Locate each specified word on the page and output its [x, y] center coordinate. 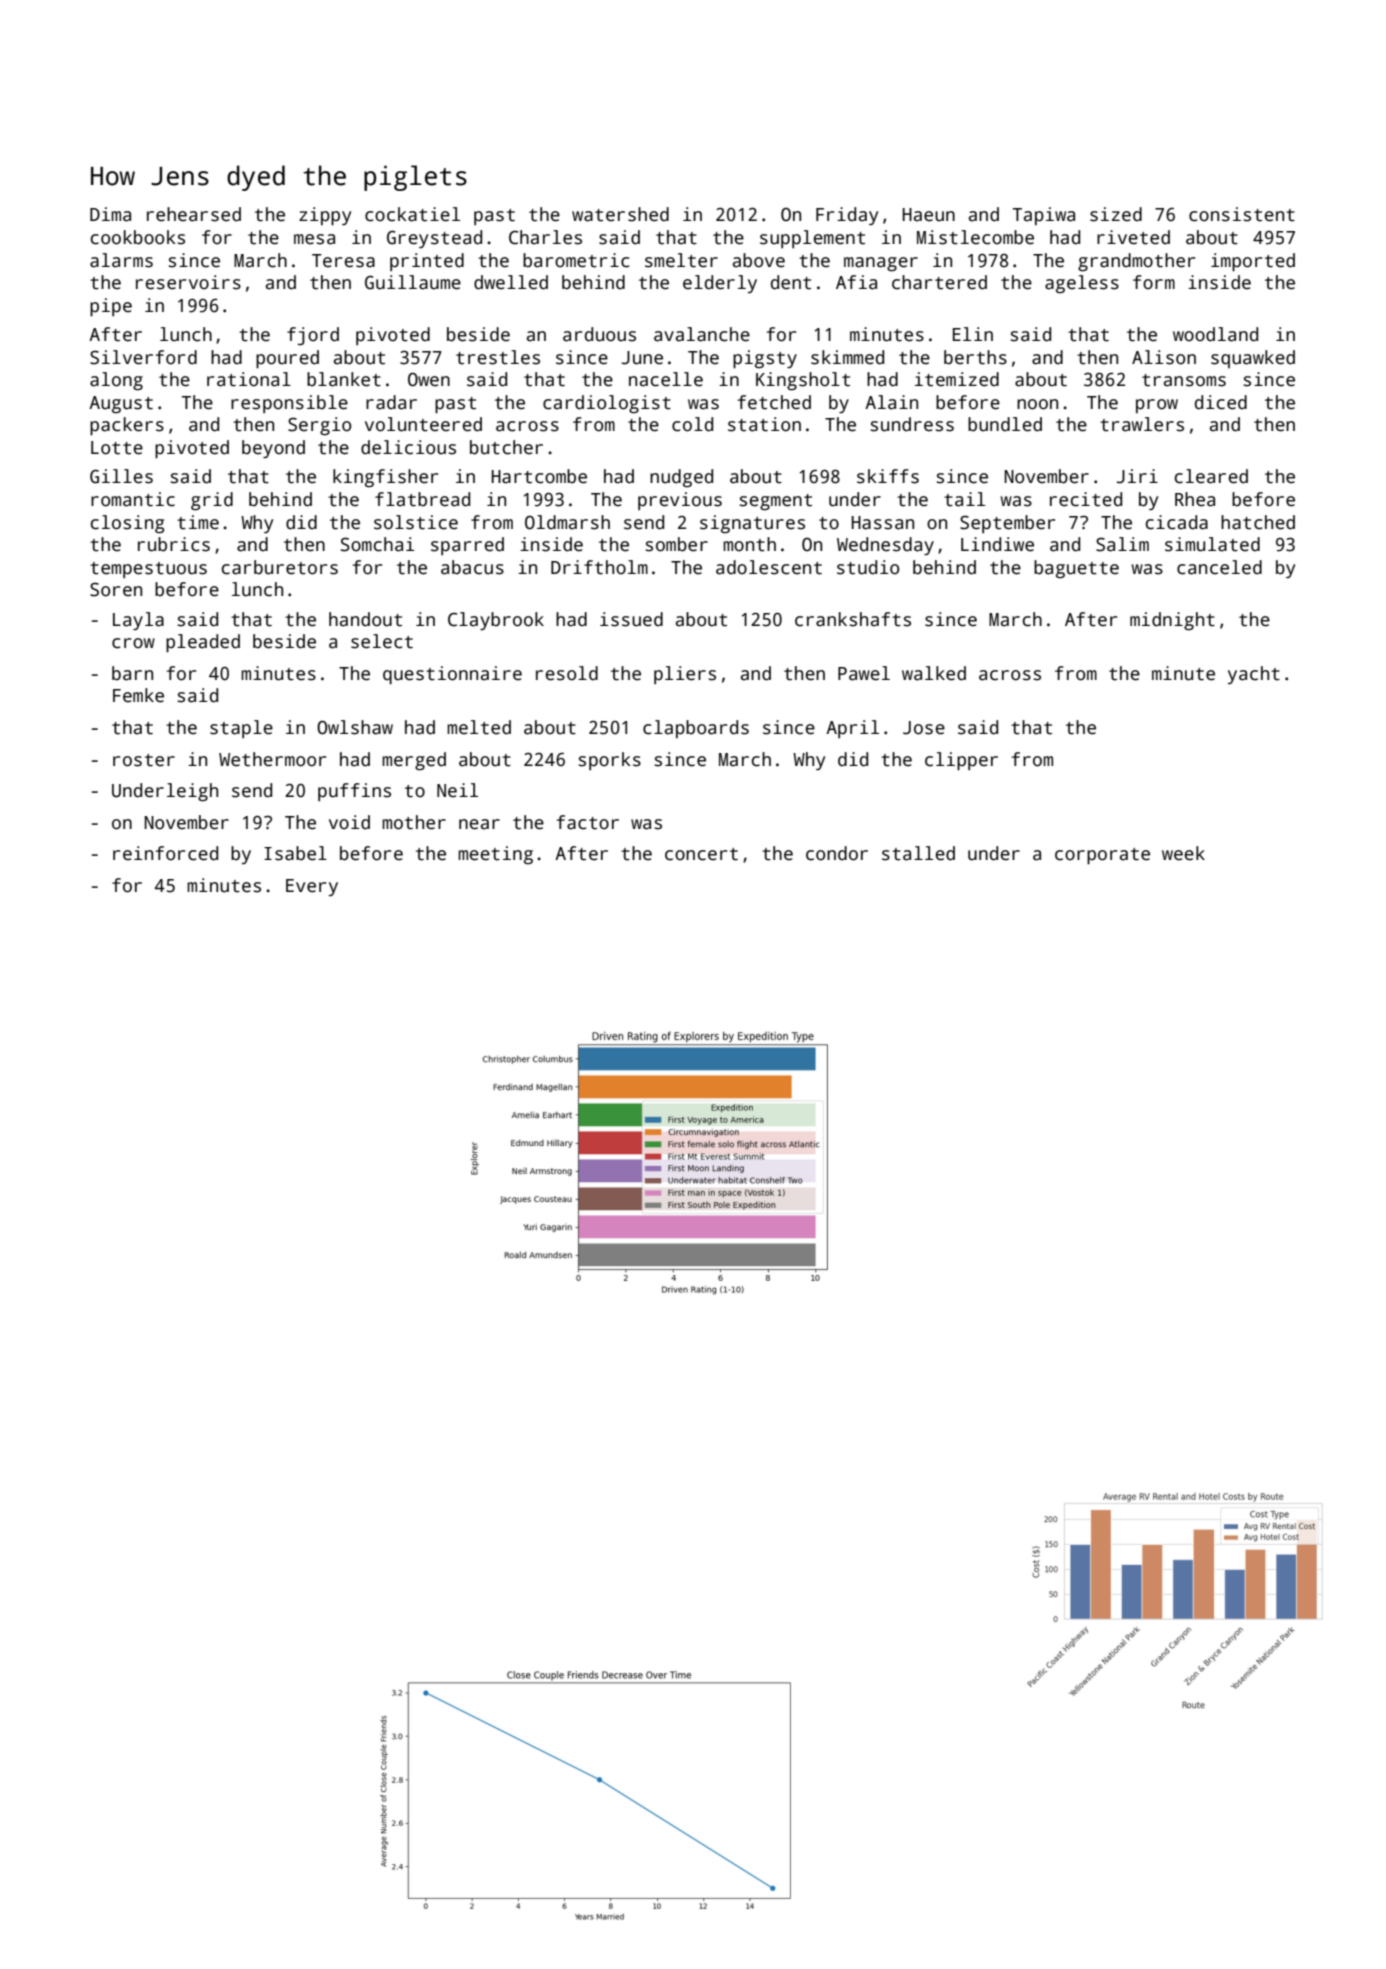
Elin [973, 334]
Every [312, 887]
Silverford [143, 357]
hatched [1258, 522]
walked [934, 673]
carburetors [280, 567]
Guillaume [413, 282]
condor [837, 853]
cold [692, 424]
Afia [856, 282]
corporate [1102, 856]
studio [868, 567]
